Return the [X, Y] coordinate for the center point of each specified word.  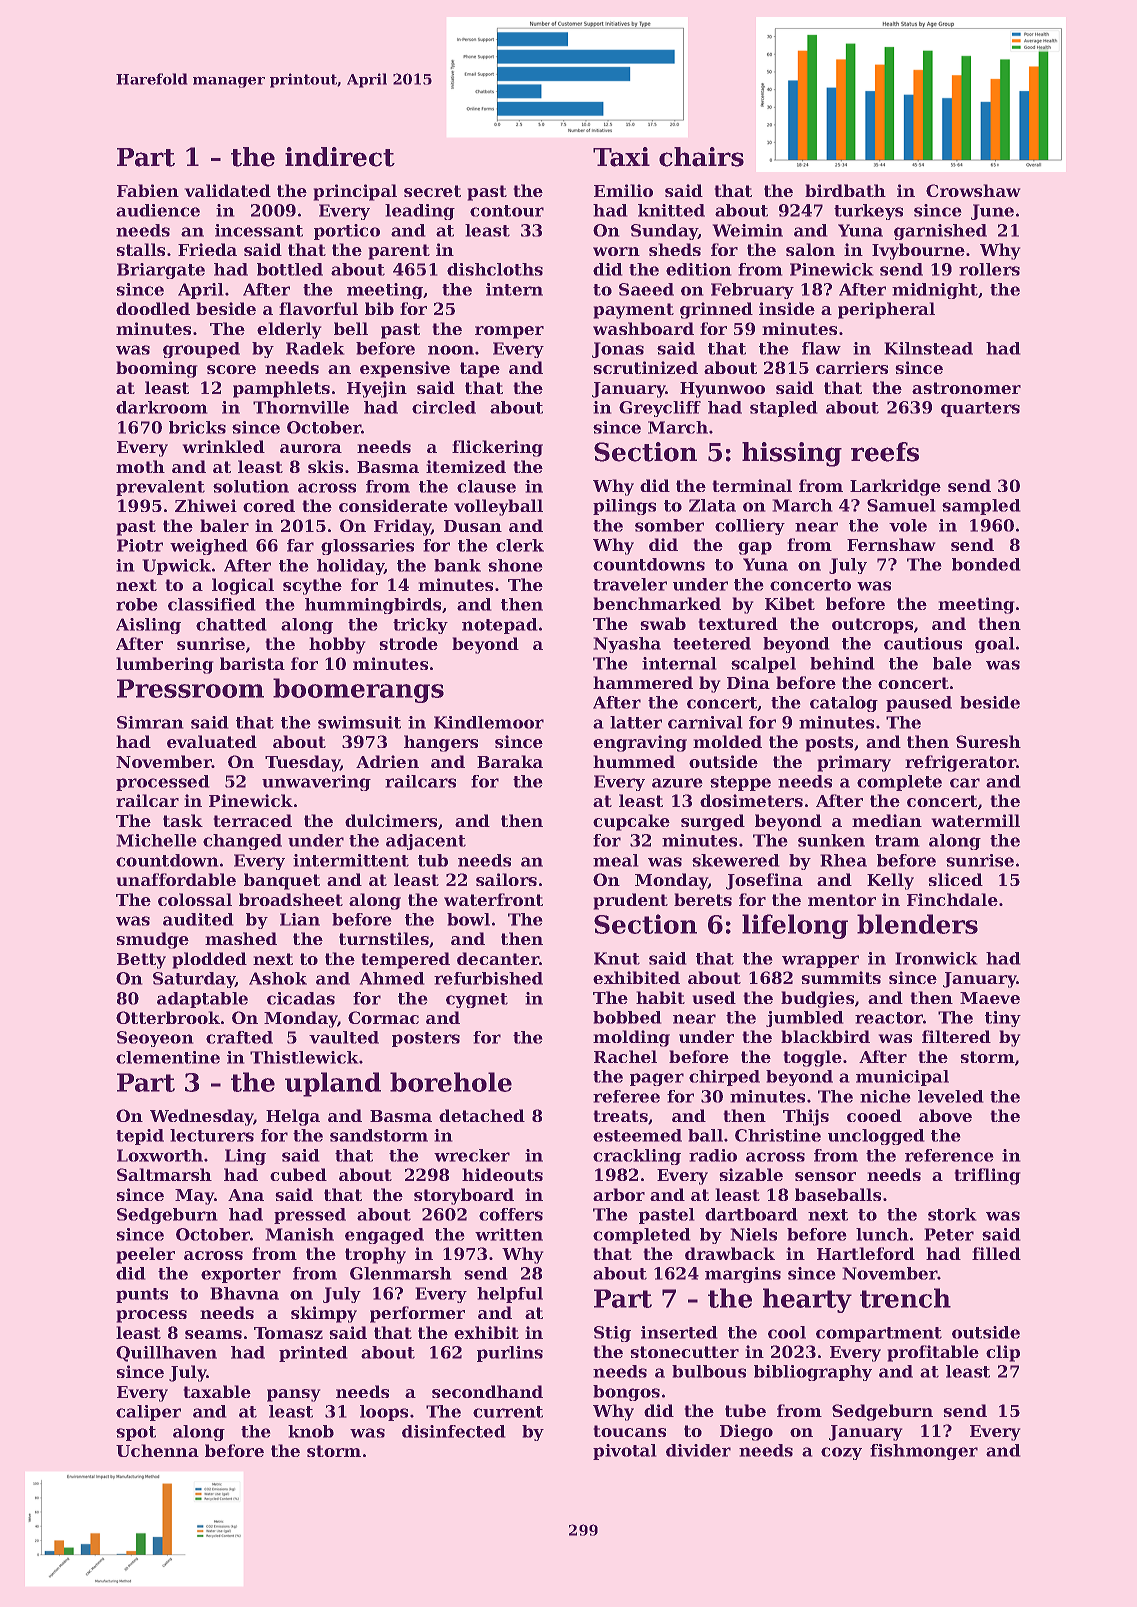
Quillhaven [166, 1354]
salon [810, 249]
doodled [153, 308]
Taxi [621, 157]
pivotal [625, 1452]
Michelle [156, 840]
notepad [500, 626]
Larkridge [895, 487]
